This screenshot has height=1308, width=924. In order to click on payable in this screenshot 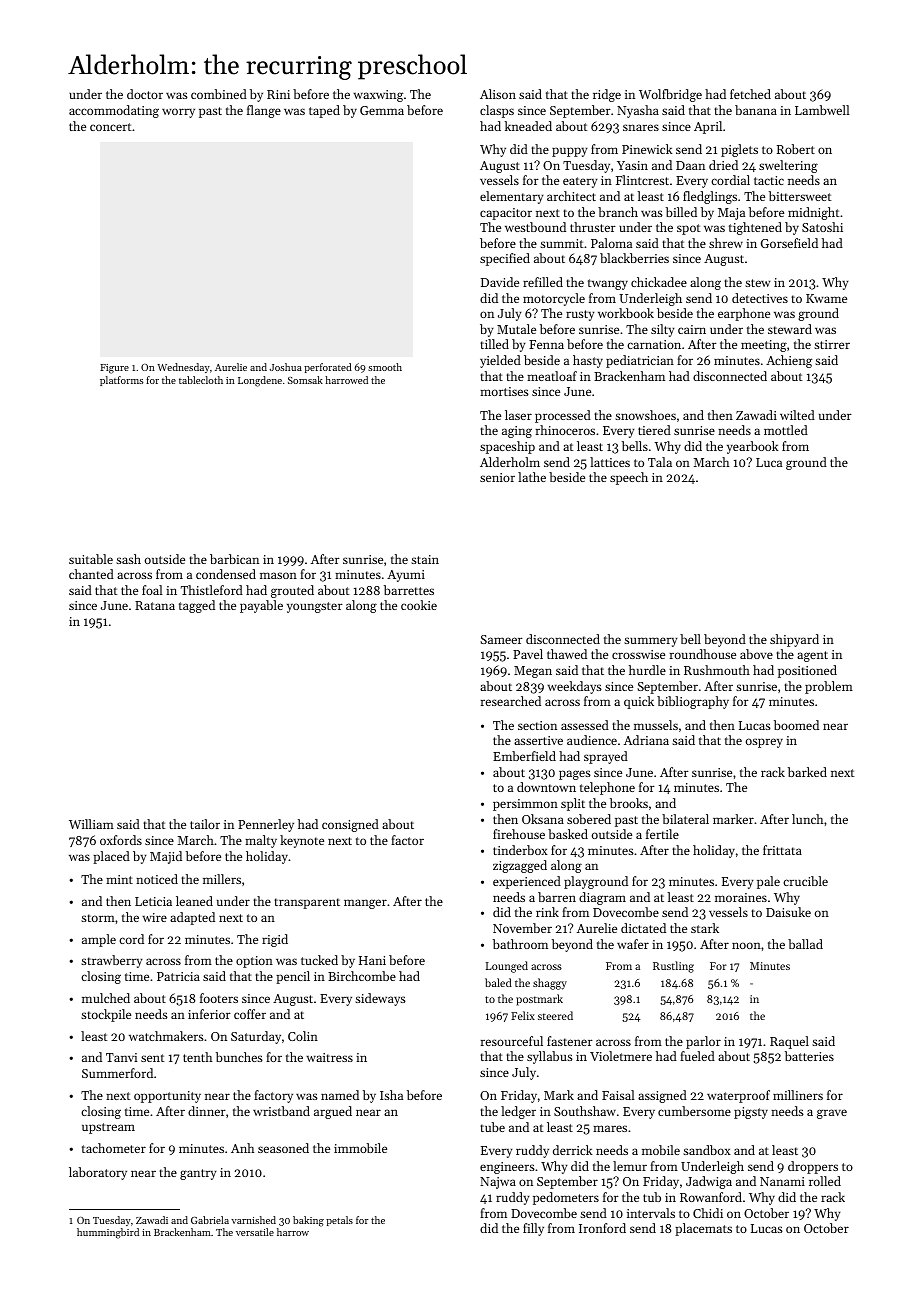, I will do `click(261, 606)`.
